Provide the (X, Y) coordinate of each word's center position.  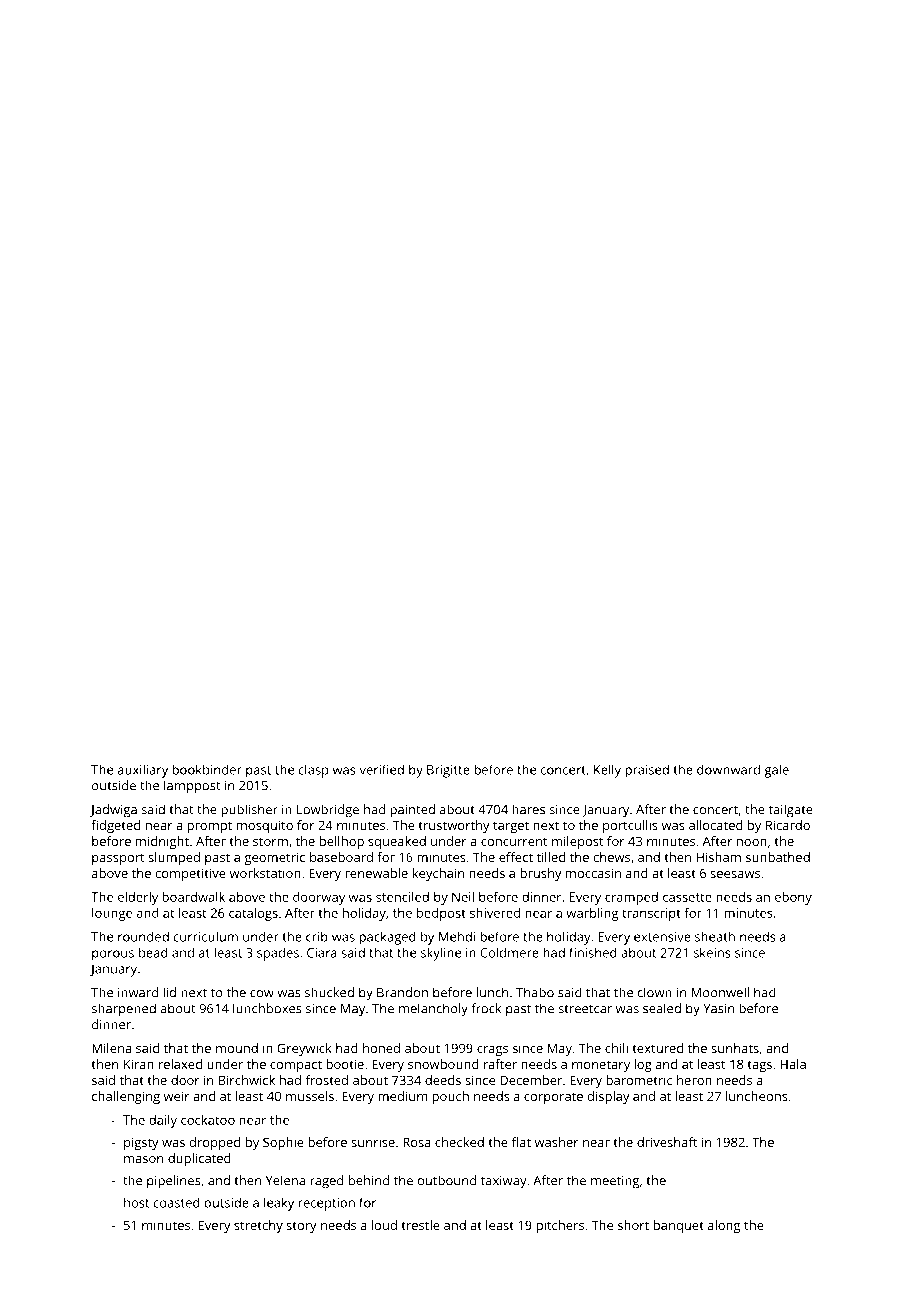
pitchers (560, 1226)
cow (262, 994)
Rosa (417, 1142)
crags (492, 1051)
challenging (126, 1097)
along (724, 1226)
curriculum (206, 937)
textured (657, 1048)
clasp (313, 771)
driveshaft (667, 1142)
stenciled (402, 897)
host (136, 1203)
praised (647, 771)
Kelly (607, 771)
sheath (715, 937)
